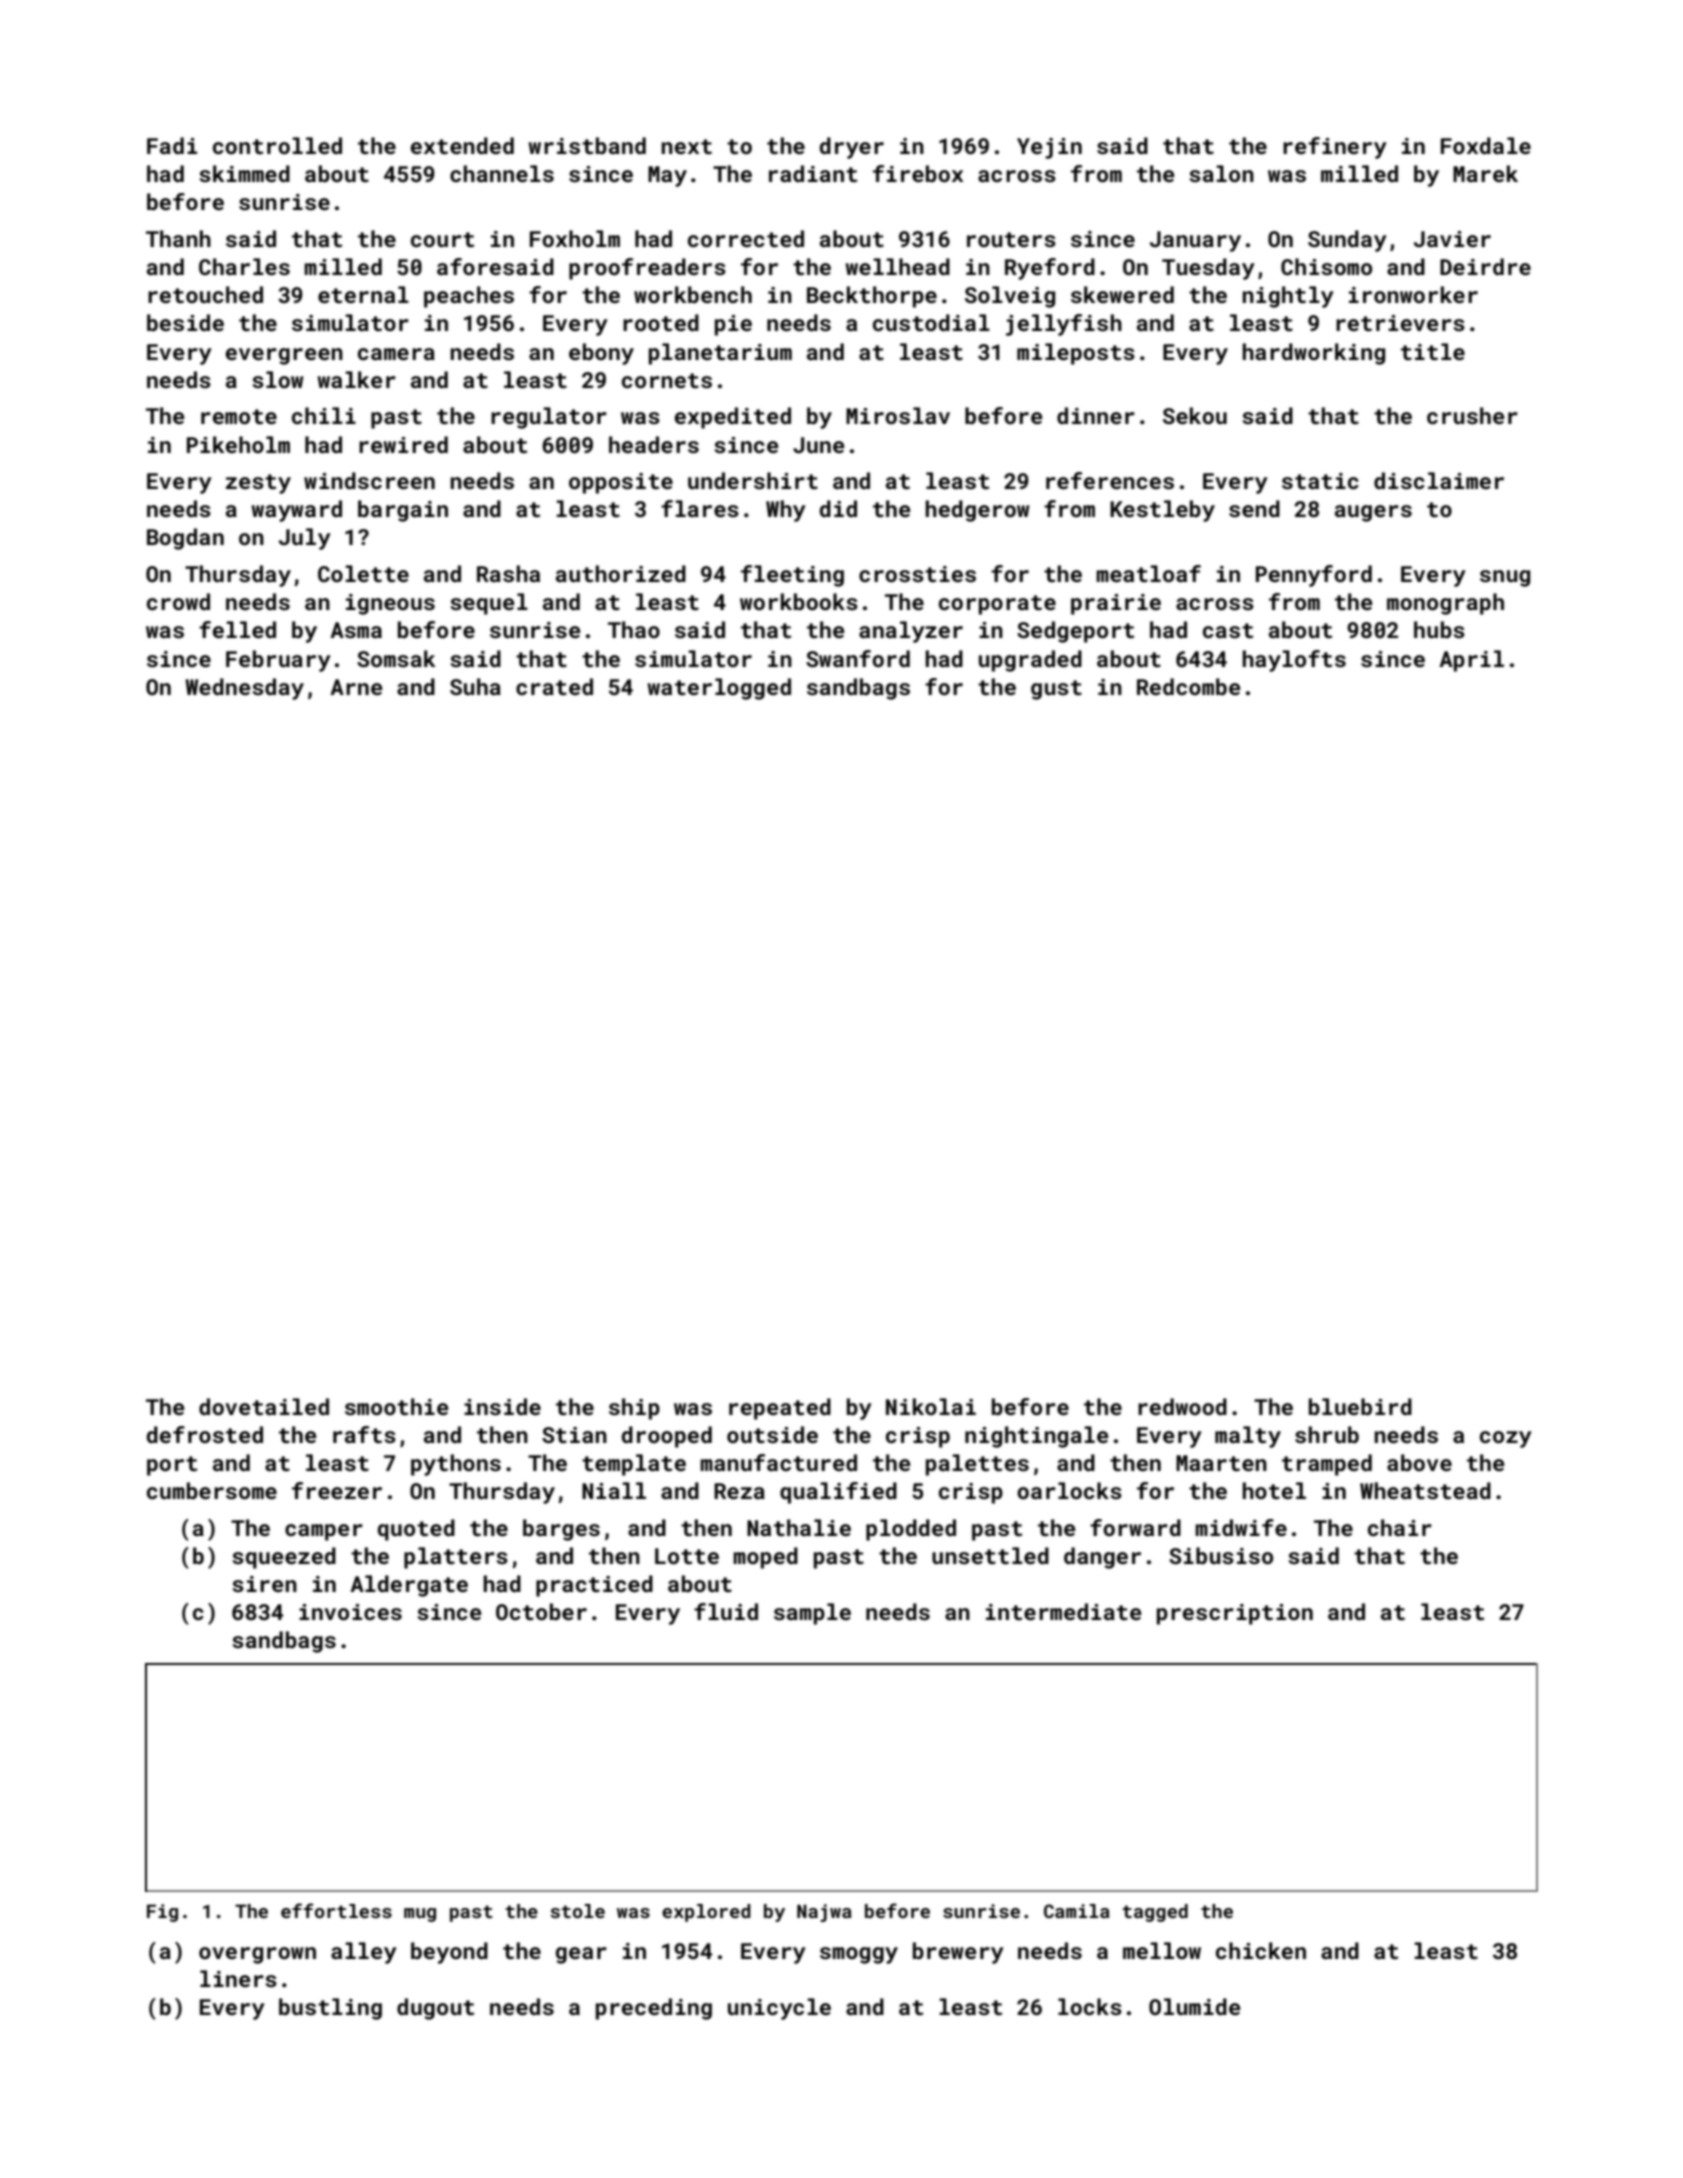 The height and width of the screenshot is (2178, 1683). Describe the element at coordinates (1274, 1490) in the screenshot. I see `hotel` at that location.
